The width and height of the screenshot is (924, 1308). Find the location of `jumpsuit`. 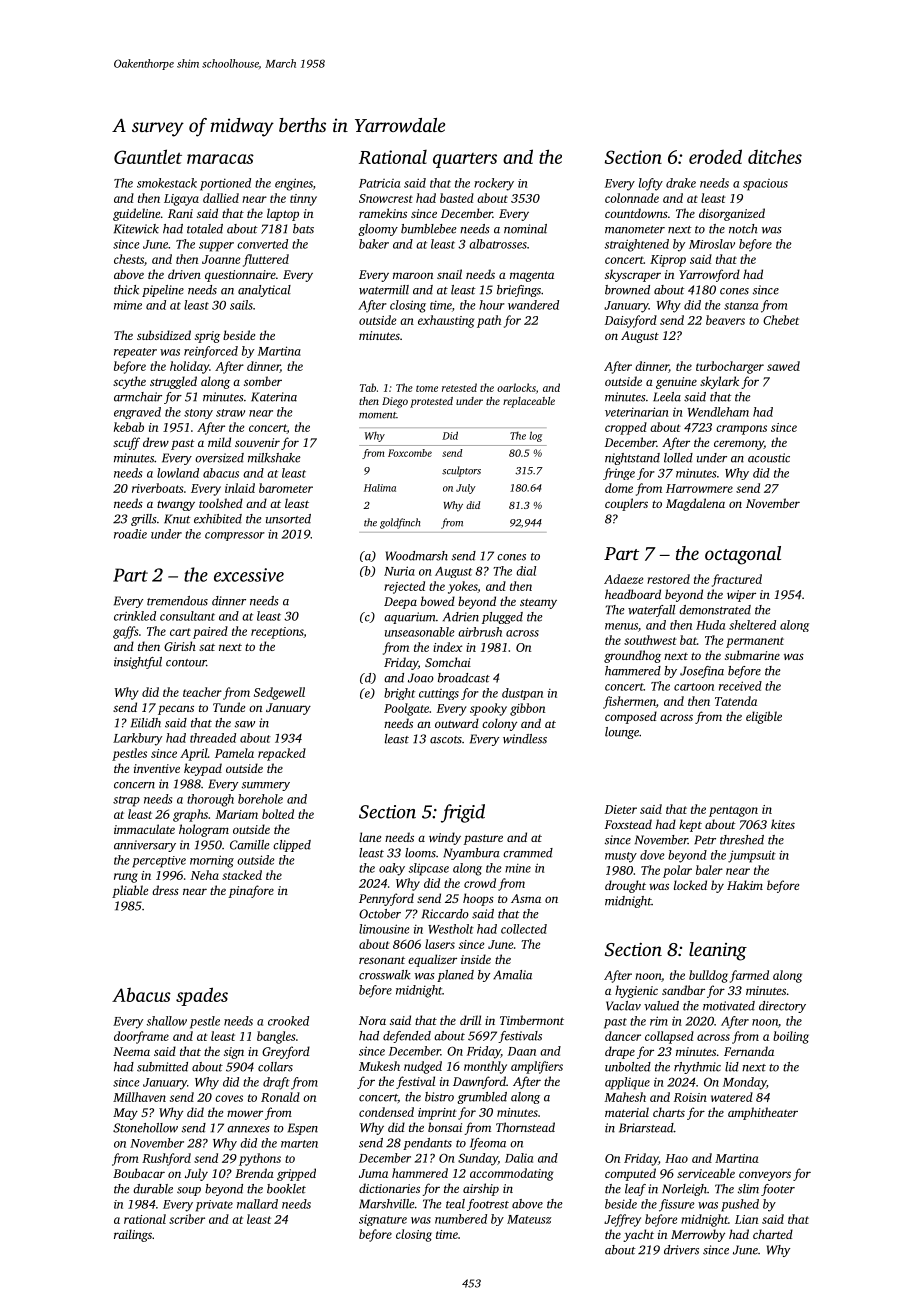

jumpsuit is located at coordinates (752, 856).
